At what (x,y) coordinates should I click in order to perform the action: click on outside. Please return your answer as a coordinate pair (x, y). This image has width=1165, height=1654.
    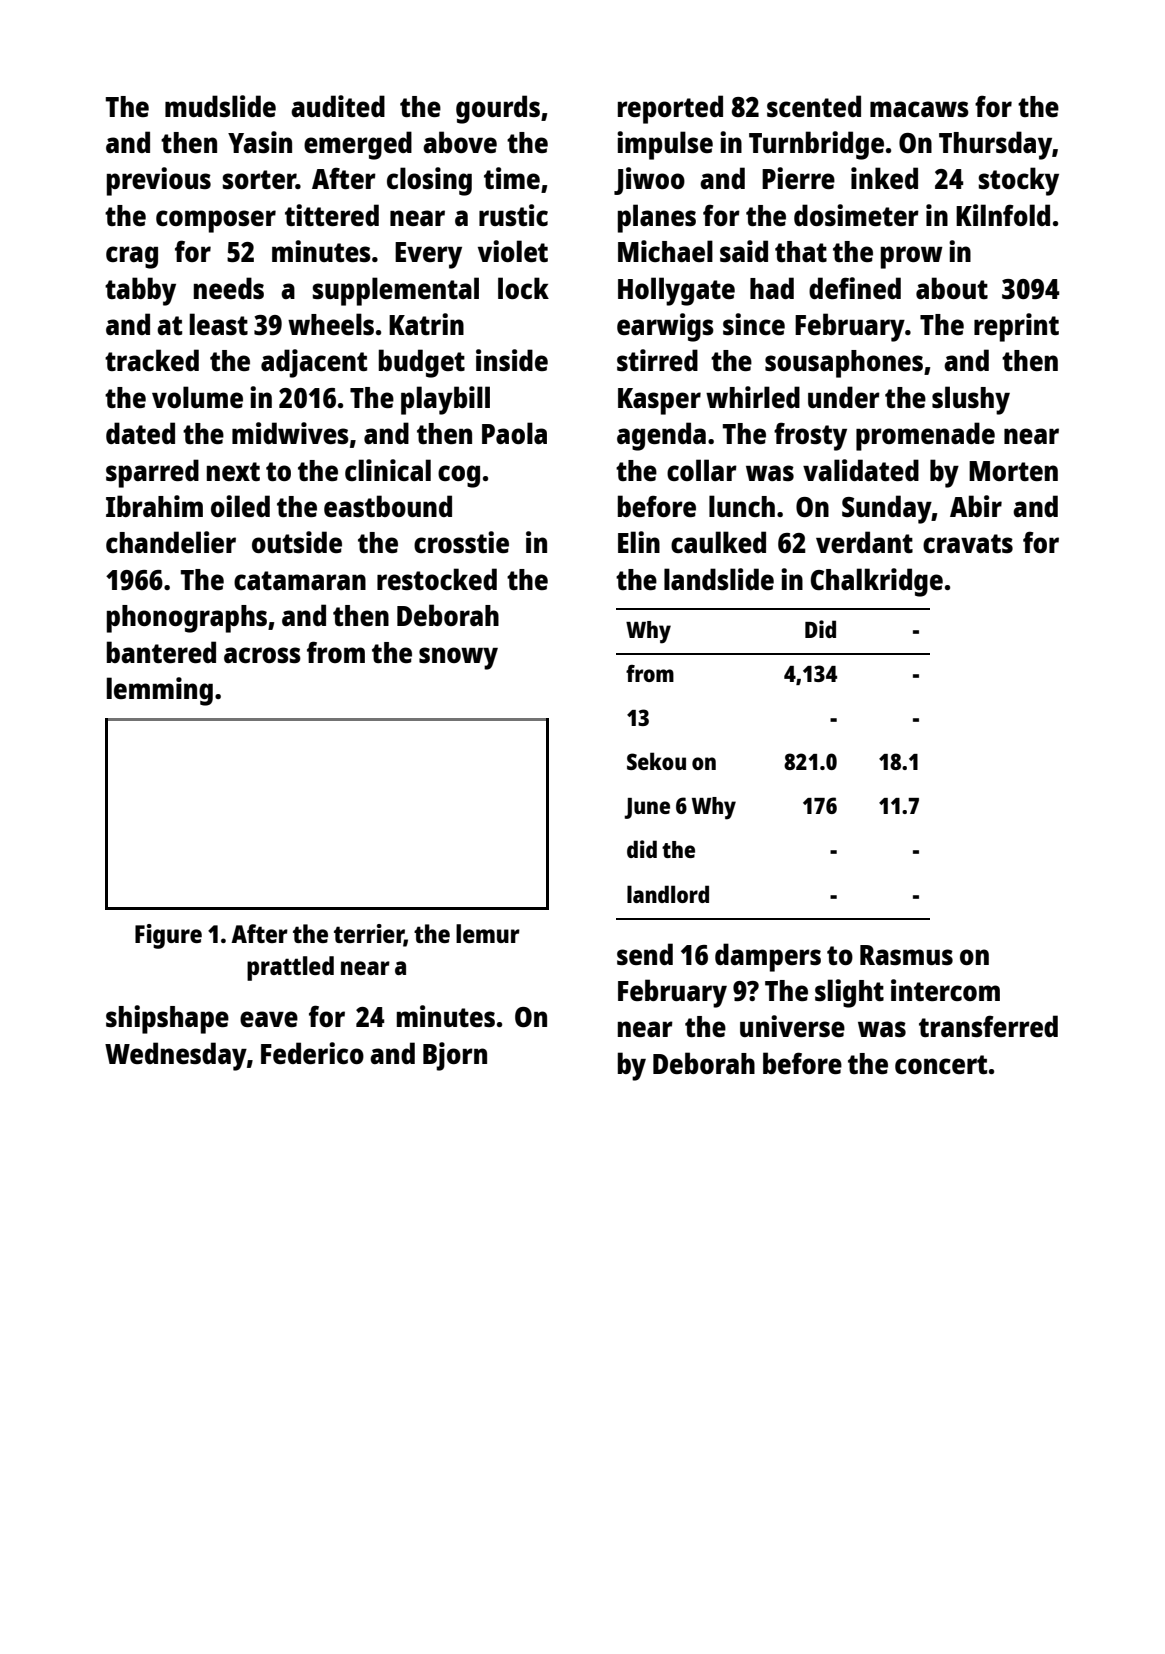
    Looking at the image, I should click on (297, 542).
